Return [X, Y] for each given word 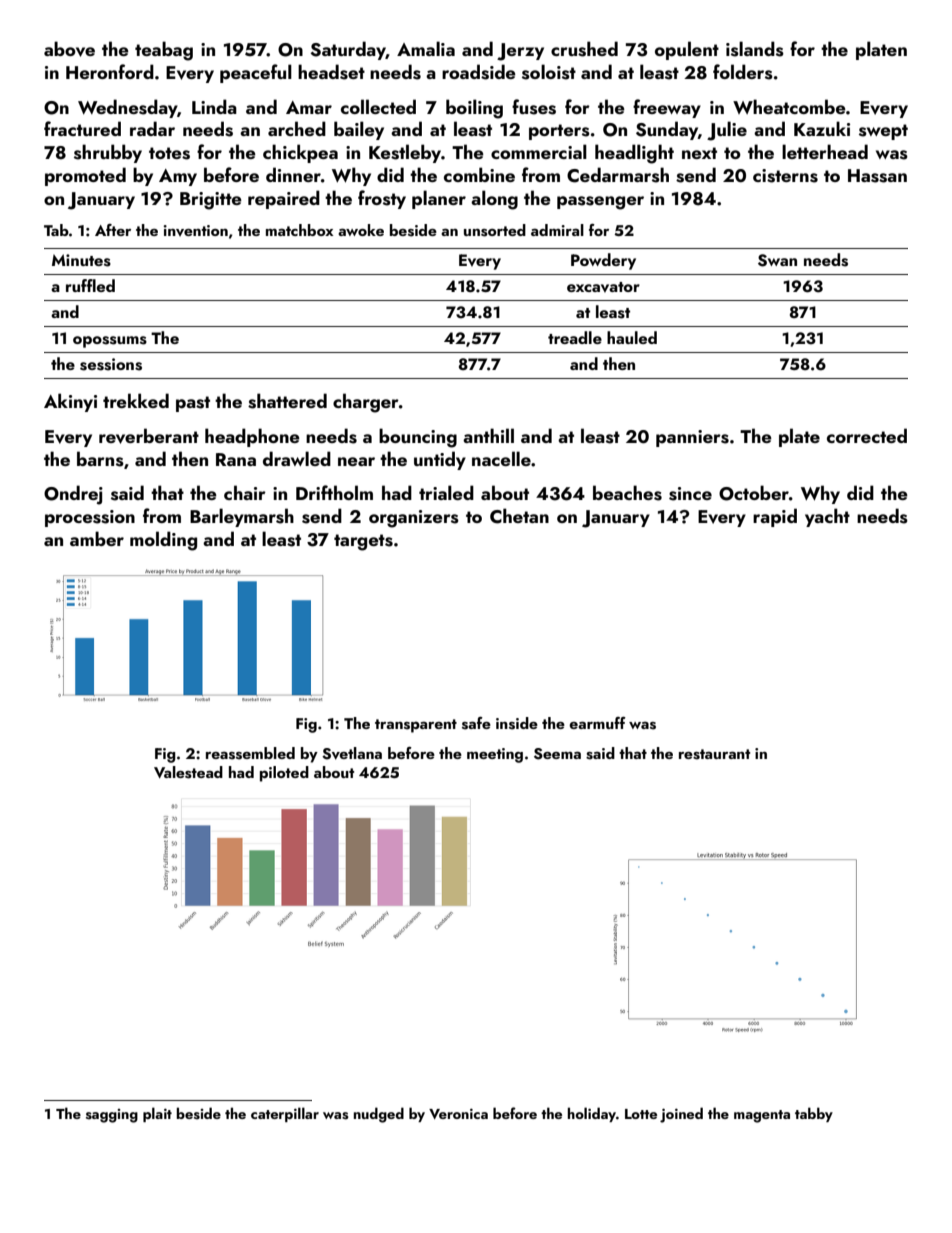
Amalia [426, 48]
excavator [603, 287]
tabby [814, 1114]
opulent [687, 50]
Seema [557, 754]
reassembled [250, 753]
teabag [164, 51]
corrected [867, 435]
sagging [112, 1116]
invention [195, 230]
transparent [416, 726]
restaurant [714, 754]
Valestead [188, 772]
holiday [592, 1114]
